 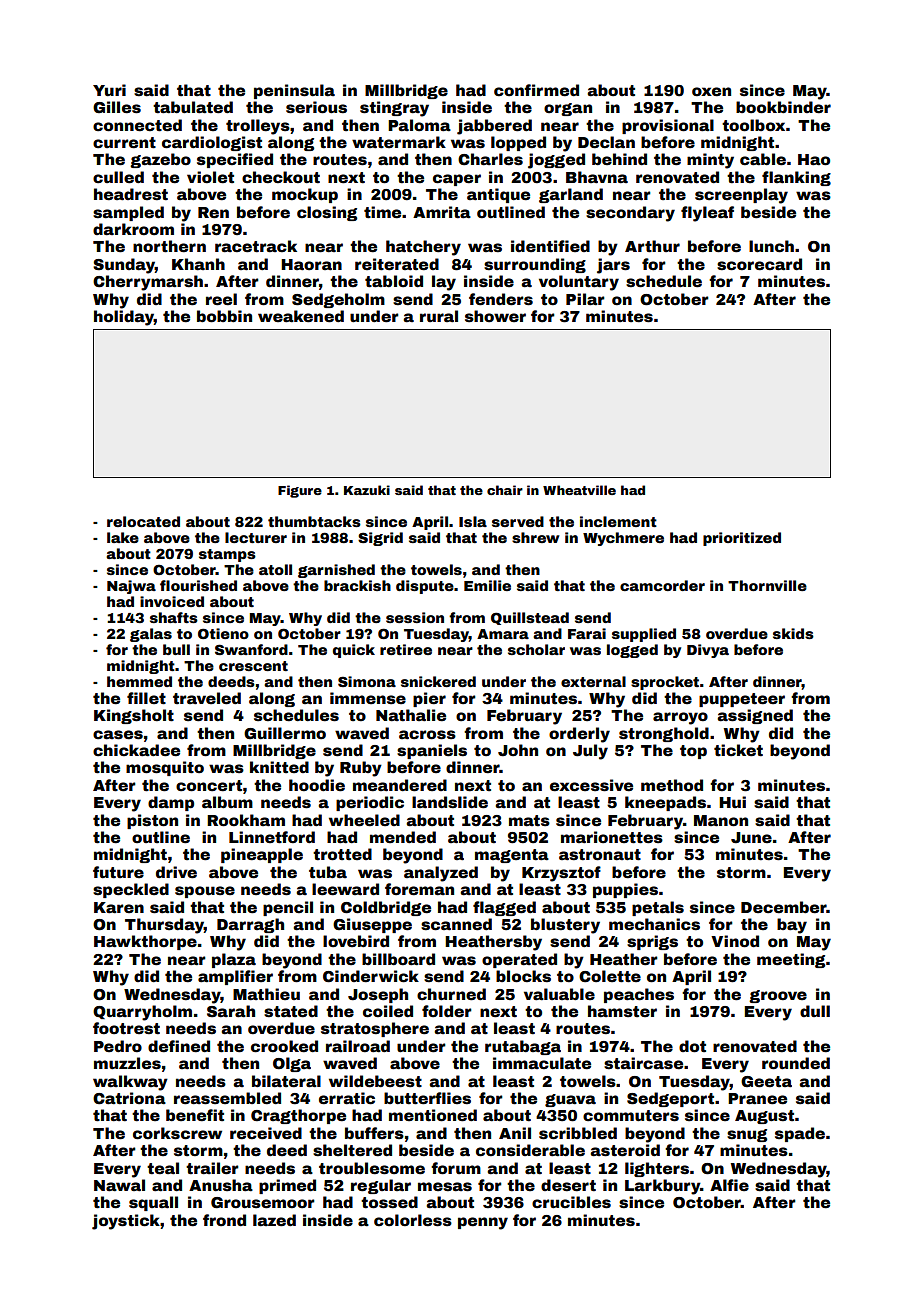 What do you see at coordinates (413, 1220) in the screenshot?
I see `colorless` at bounding box center [413, 1220].
